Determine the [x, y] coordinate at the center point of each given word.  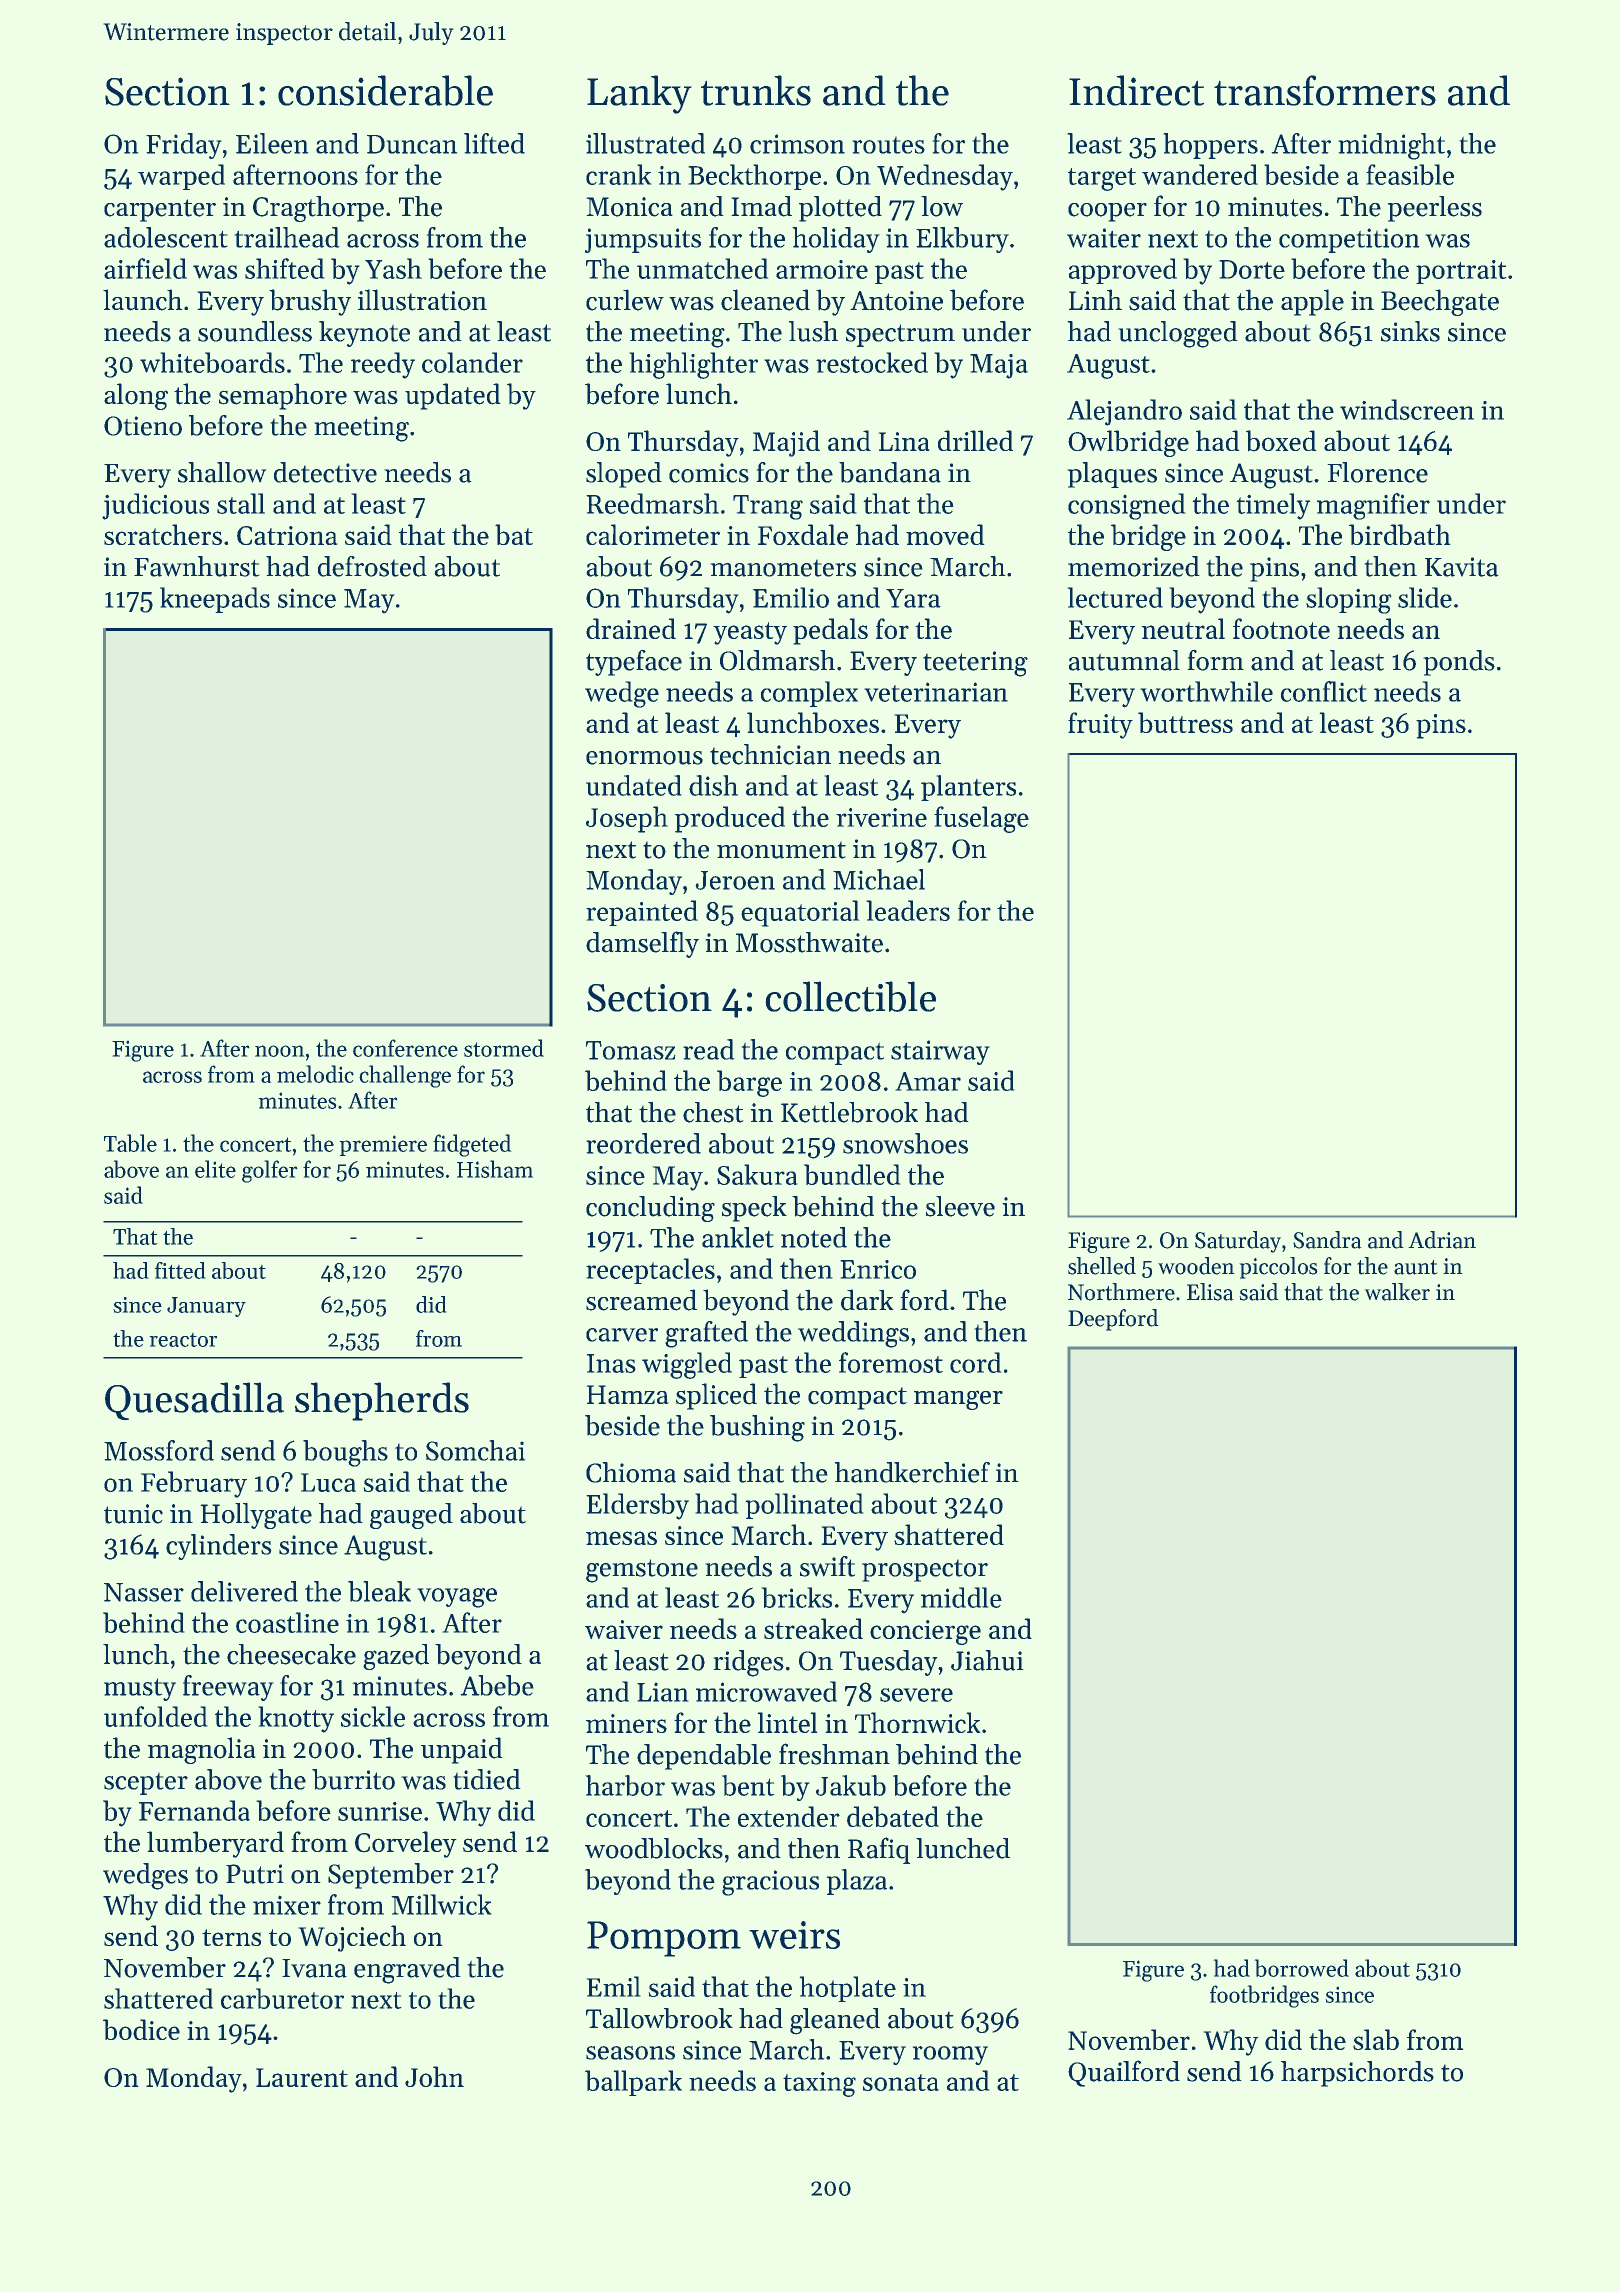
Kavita [1461, 567]
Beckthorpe [755, 177]
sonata [901, 2082]
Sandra [1327, 1240]
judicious [155, 506]
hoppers [1211, 146]
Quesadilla [194, 1401]
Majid [786, 443]
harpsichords [1357, 2074]
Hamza [627, 1394]
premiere [383, 1145]
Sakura [757, 1174]
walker [1397, 1292]
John [434, 2076]
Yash [393, 268]
